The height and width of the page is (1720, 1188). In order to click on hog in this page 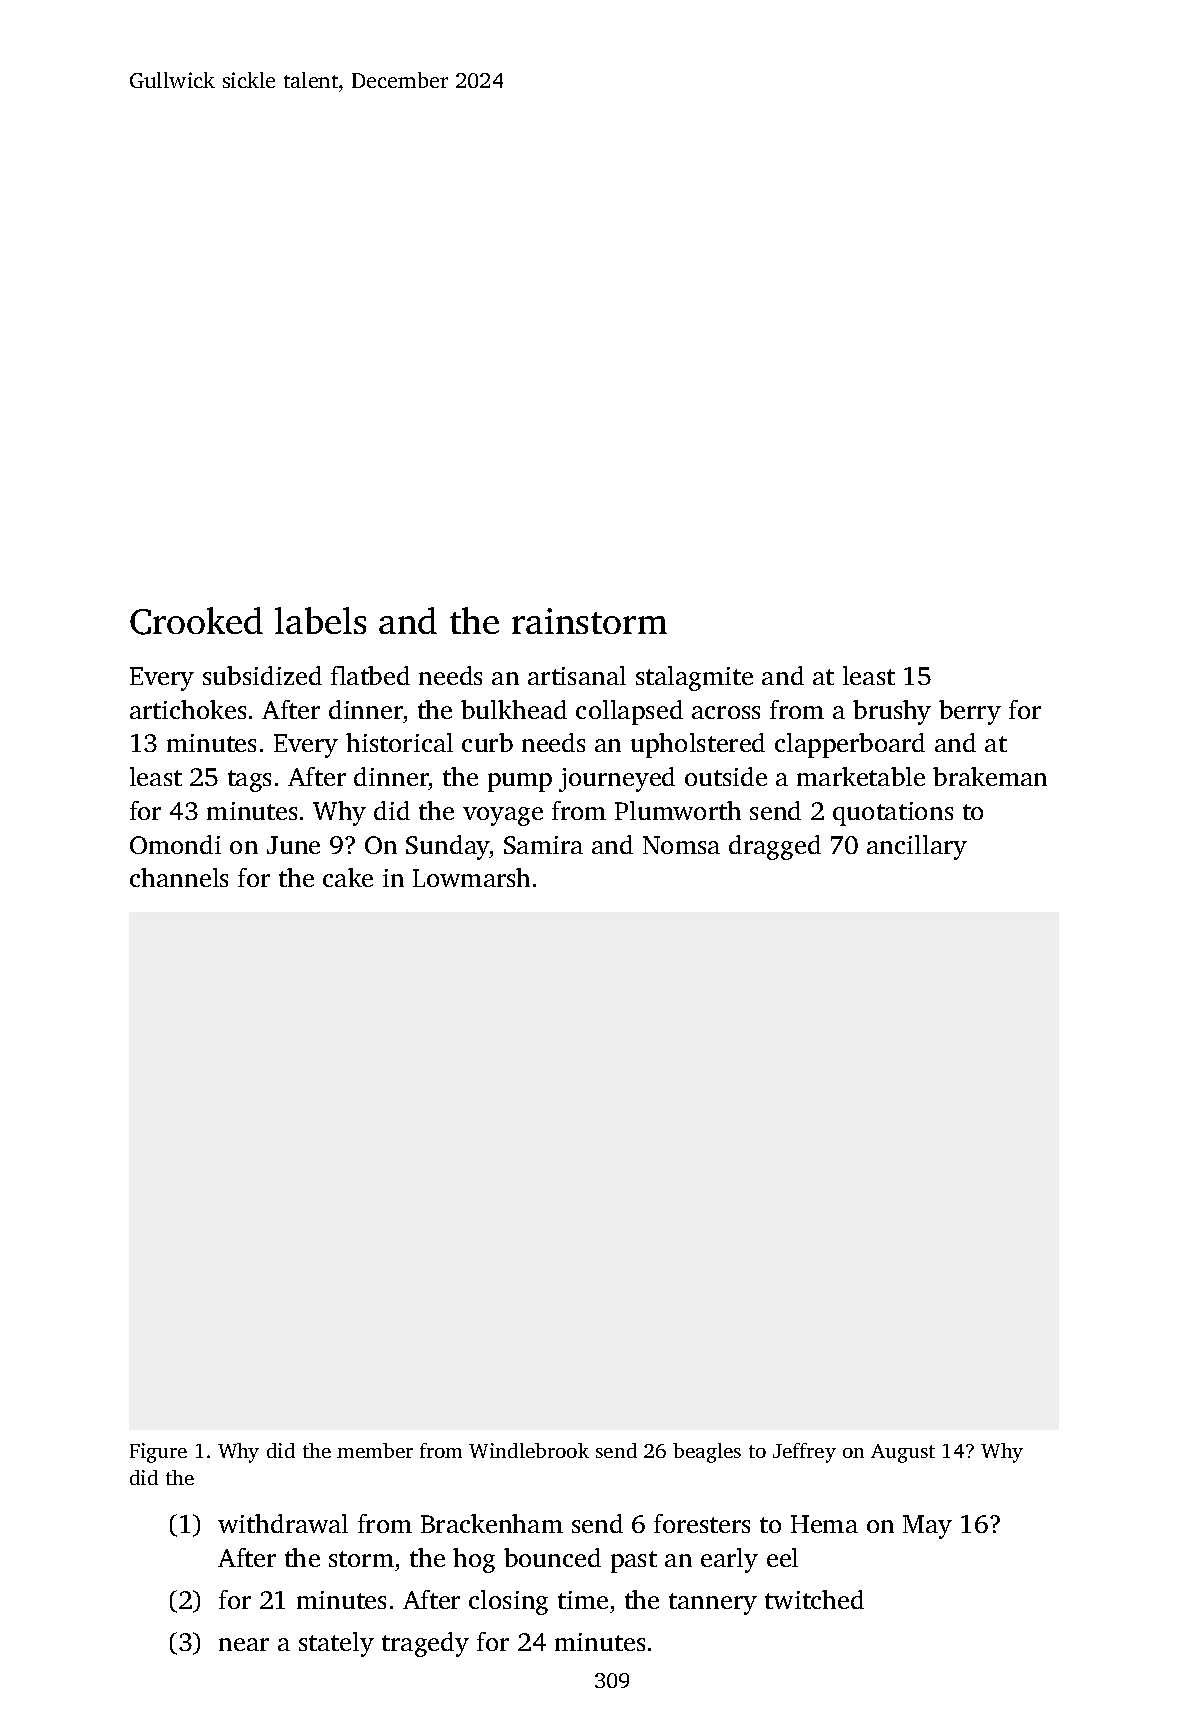, I will do `click(474, 1560)`.
